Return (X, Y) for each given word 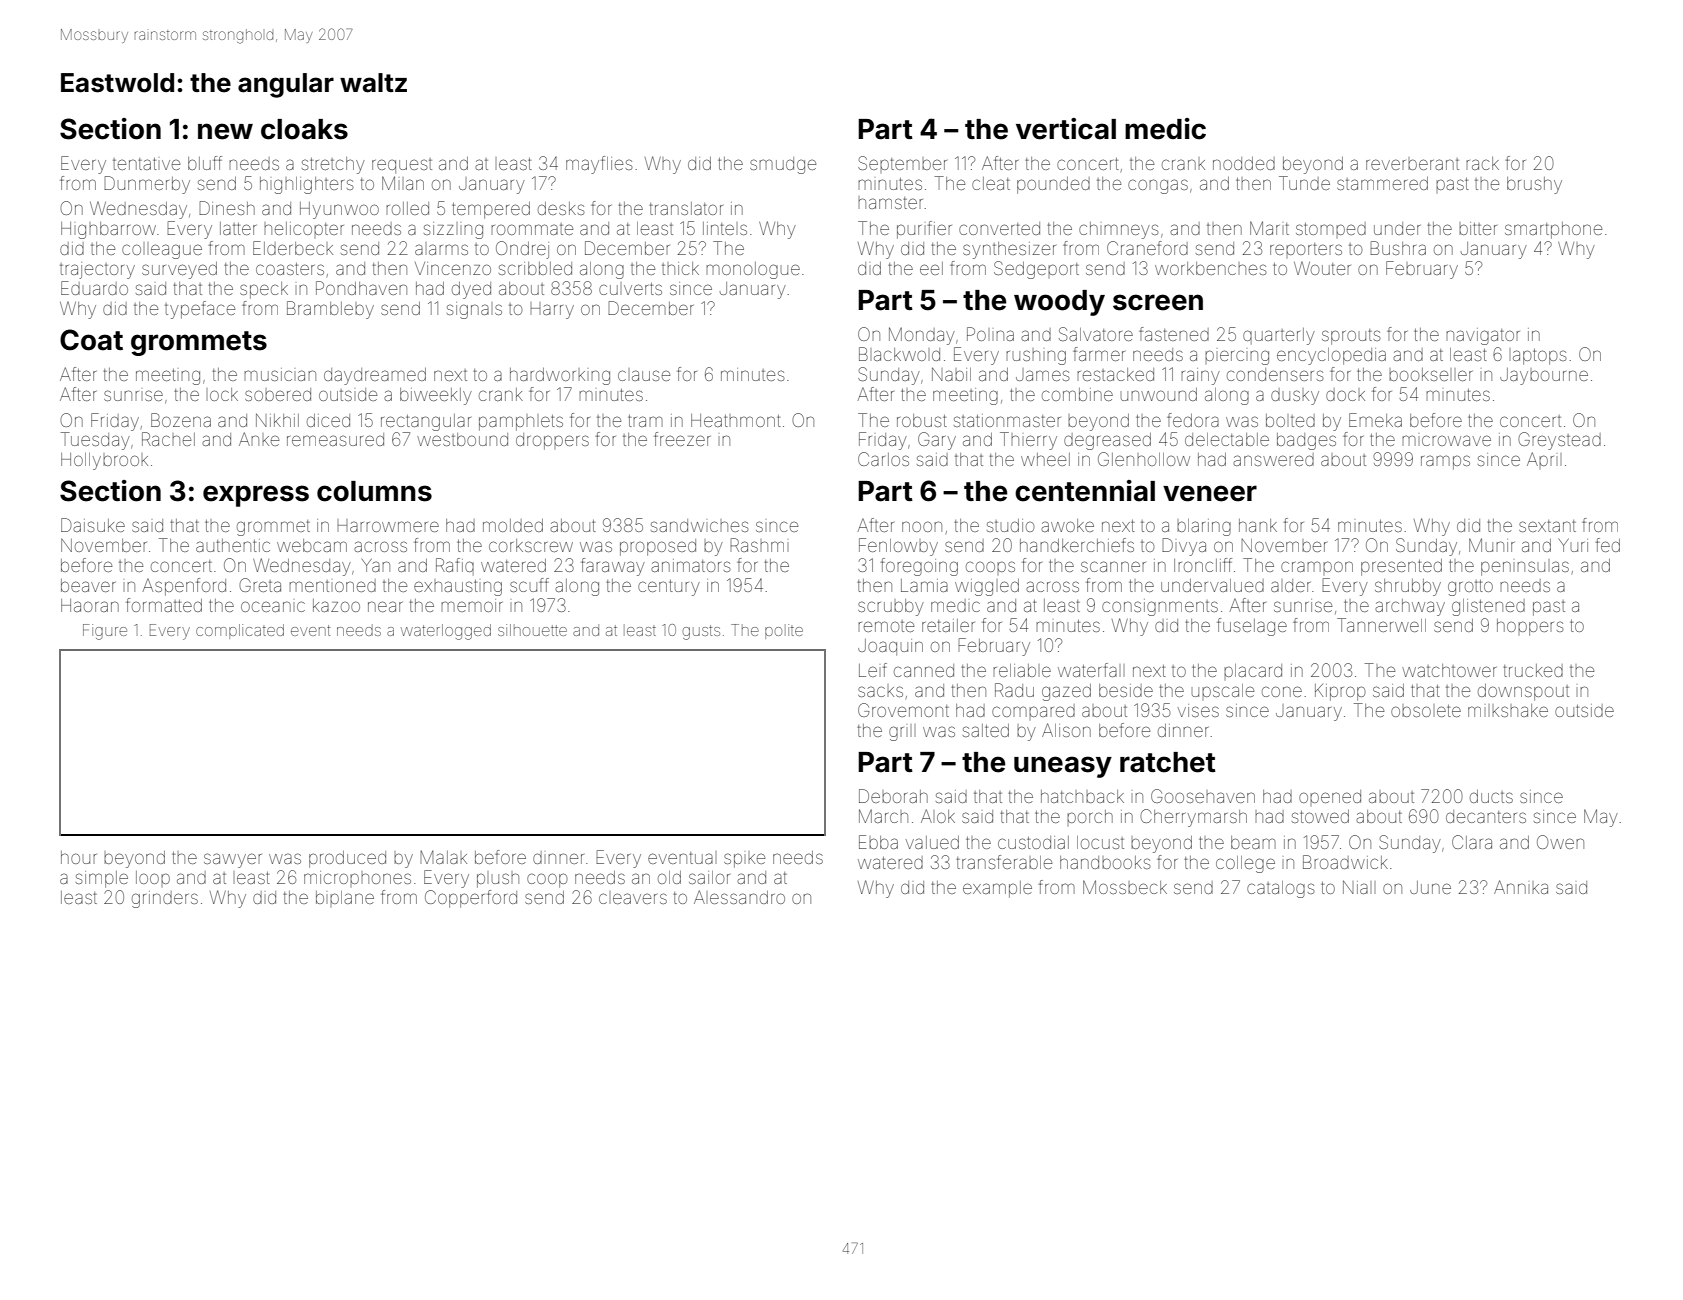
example (997, 889)
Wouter (1322, 268)
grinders (165, 899)
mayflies (599, 165)
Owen (1560, 842)
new (225, 131)
